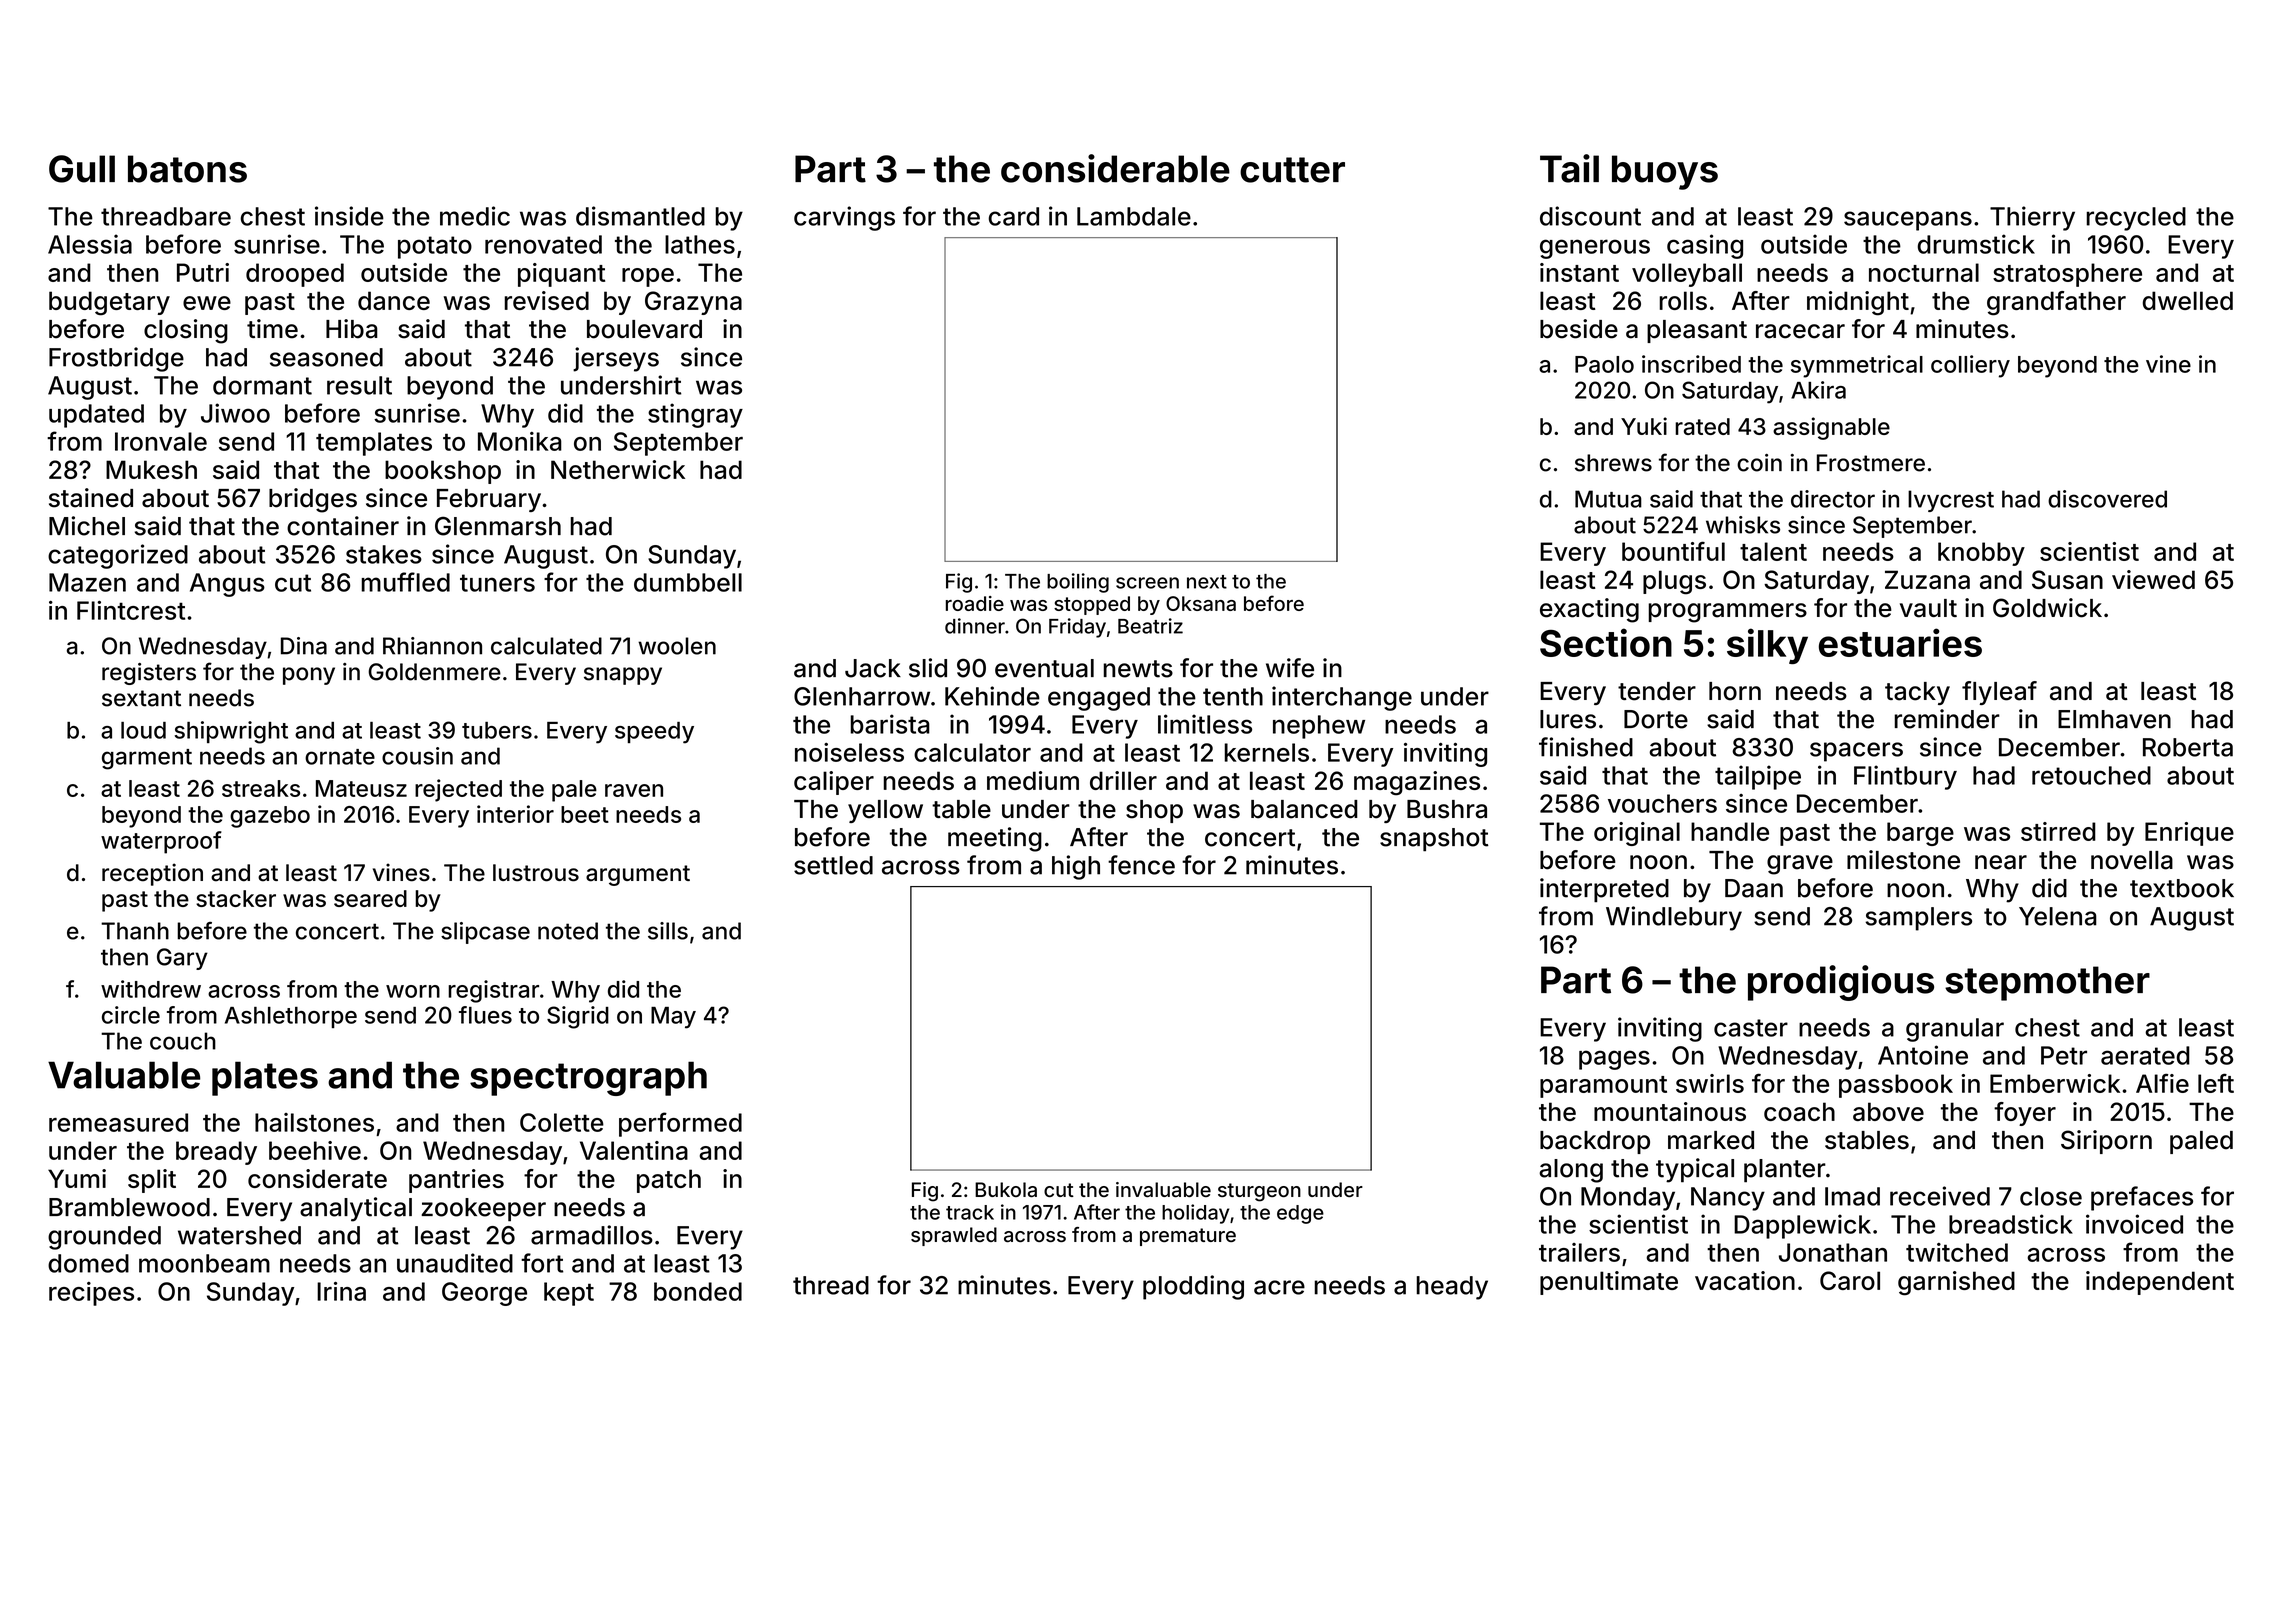 The image size is (2282, 1614). I want to click on heady, so click(1452, 1288).
